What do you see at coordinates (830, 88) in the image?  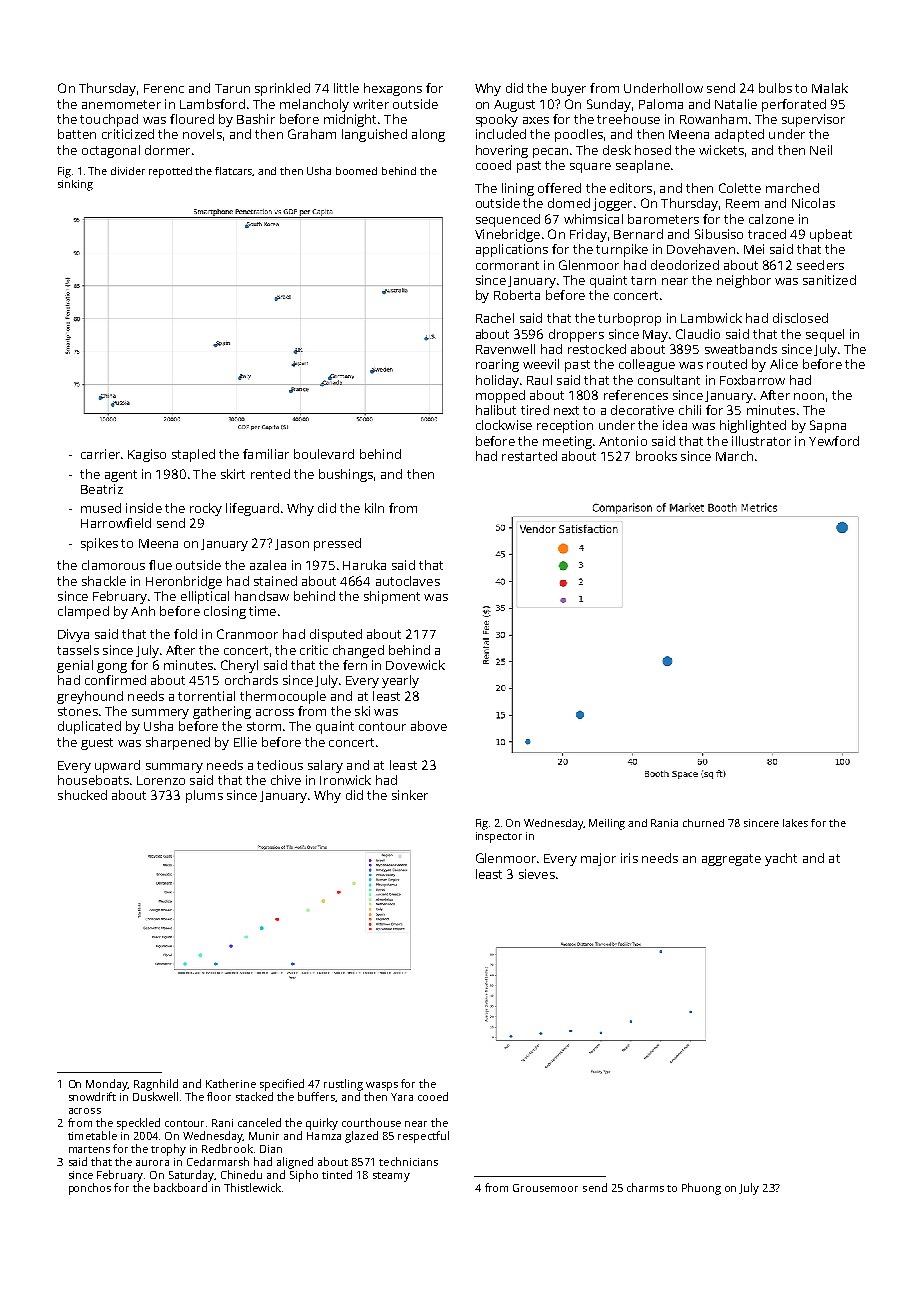 I see `Malak` at bounding box center [830, 88].
